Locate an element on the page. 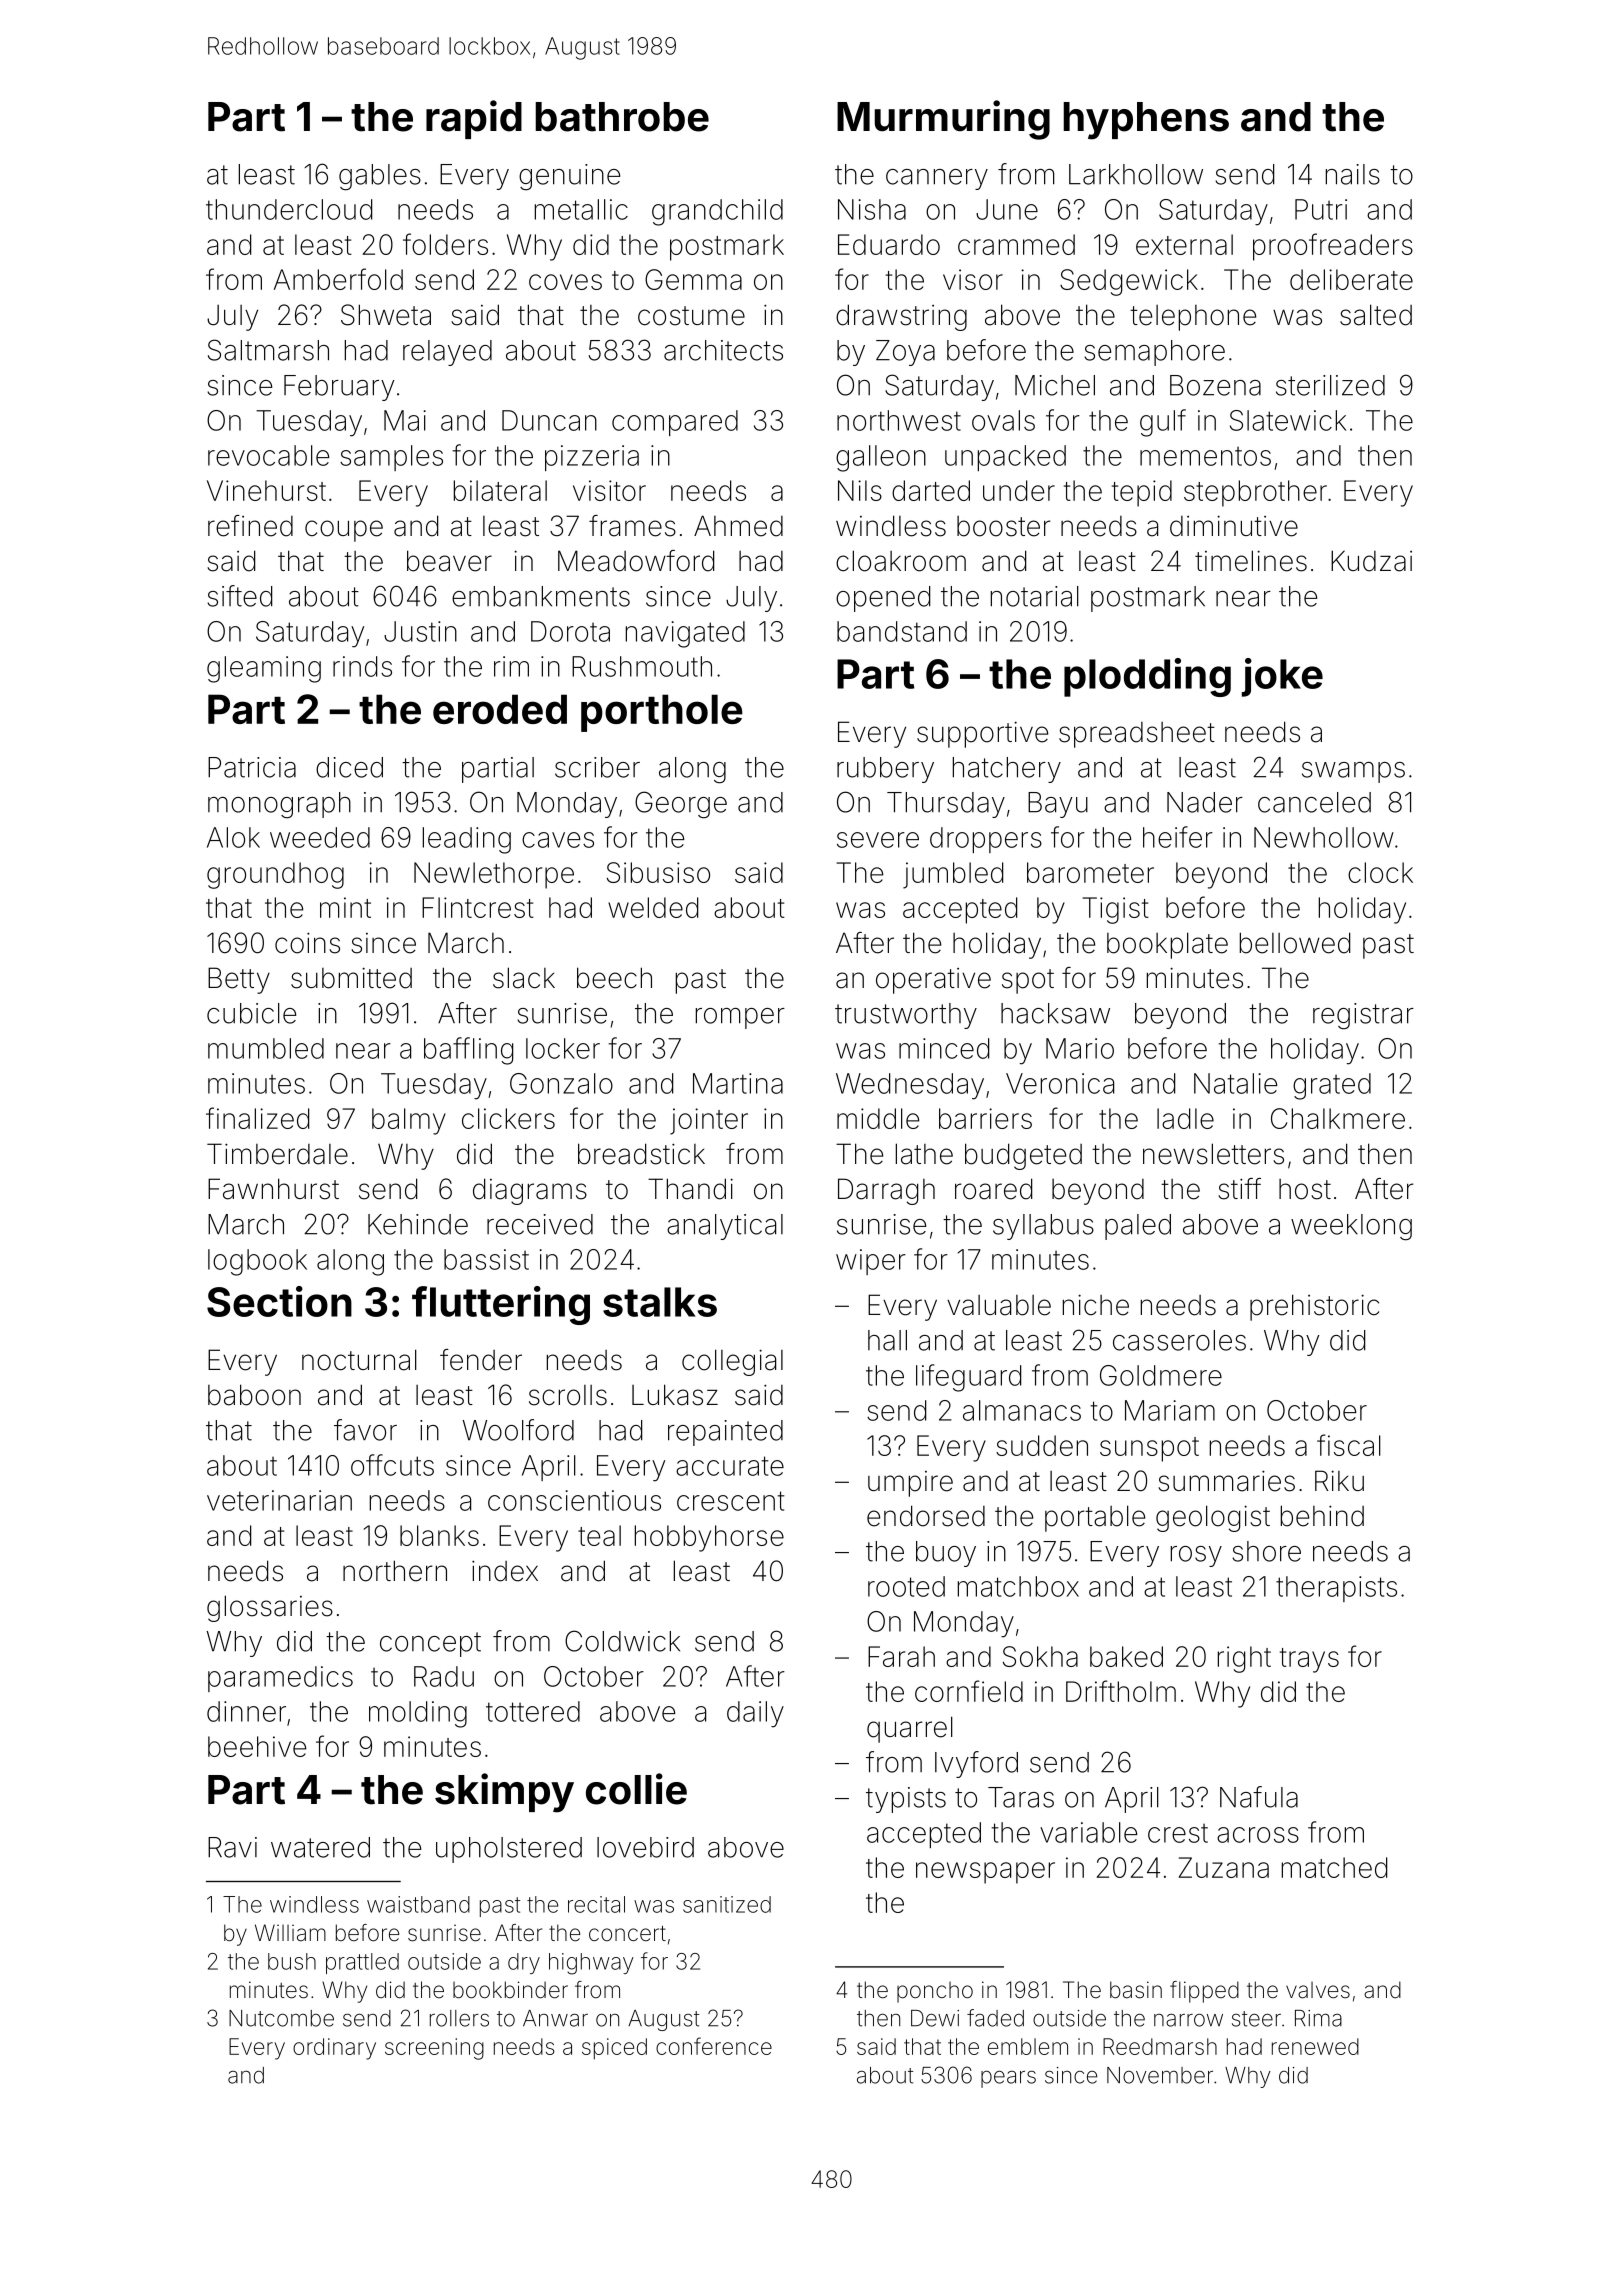 The height and width of the document is (2292, 1620). Fawnhurst is located at coordinates (273, 1189).
